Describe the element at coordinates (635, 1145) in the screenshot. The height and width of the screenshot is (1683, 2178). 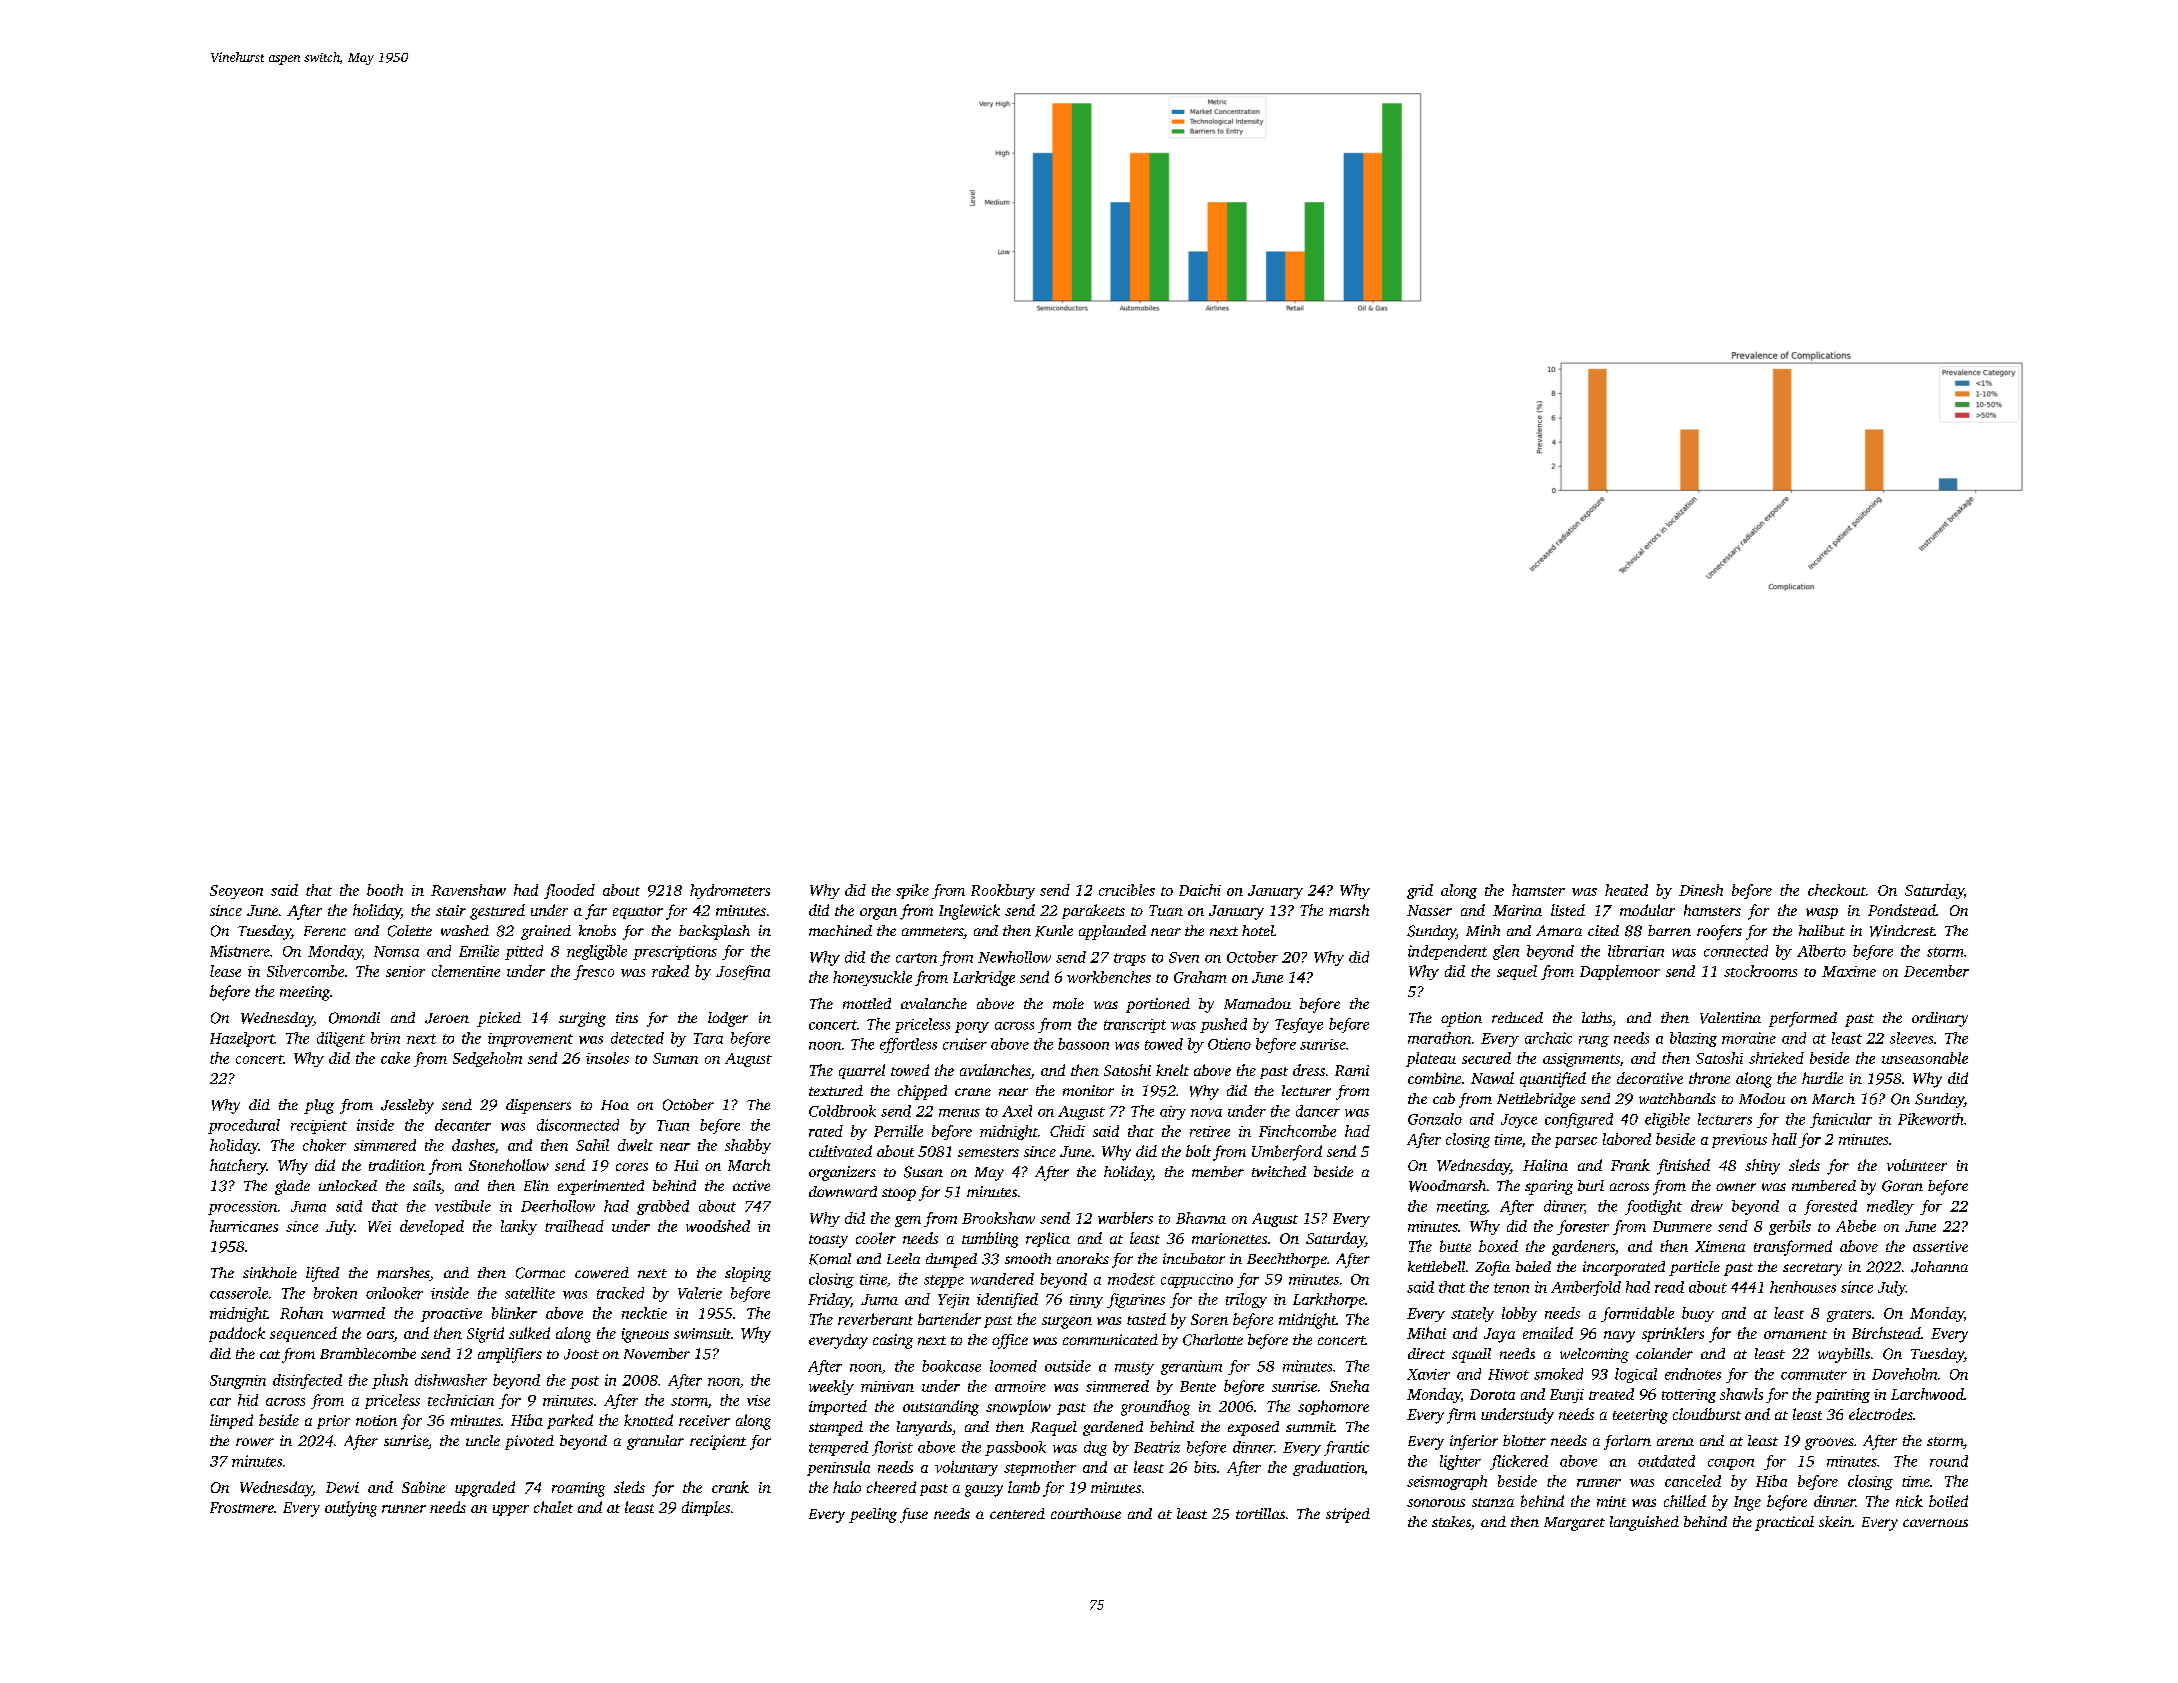
I see `dwelt` at that location.
